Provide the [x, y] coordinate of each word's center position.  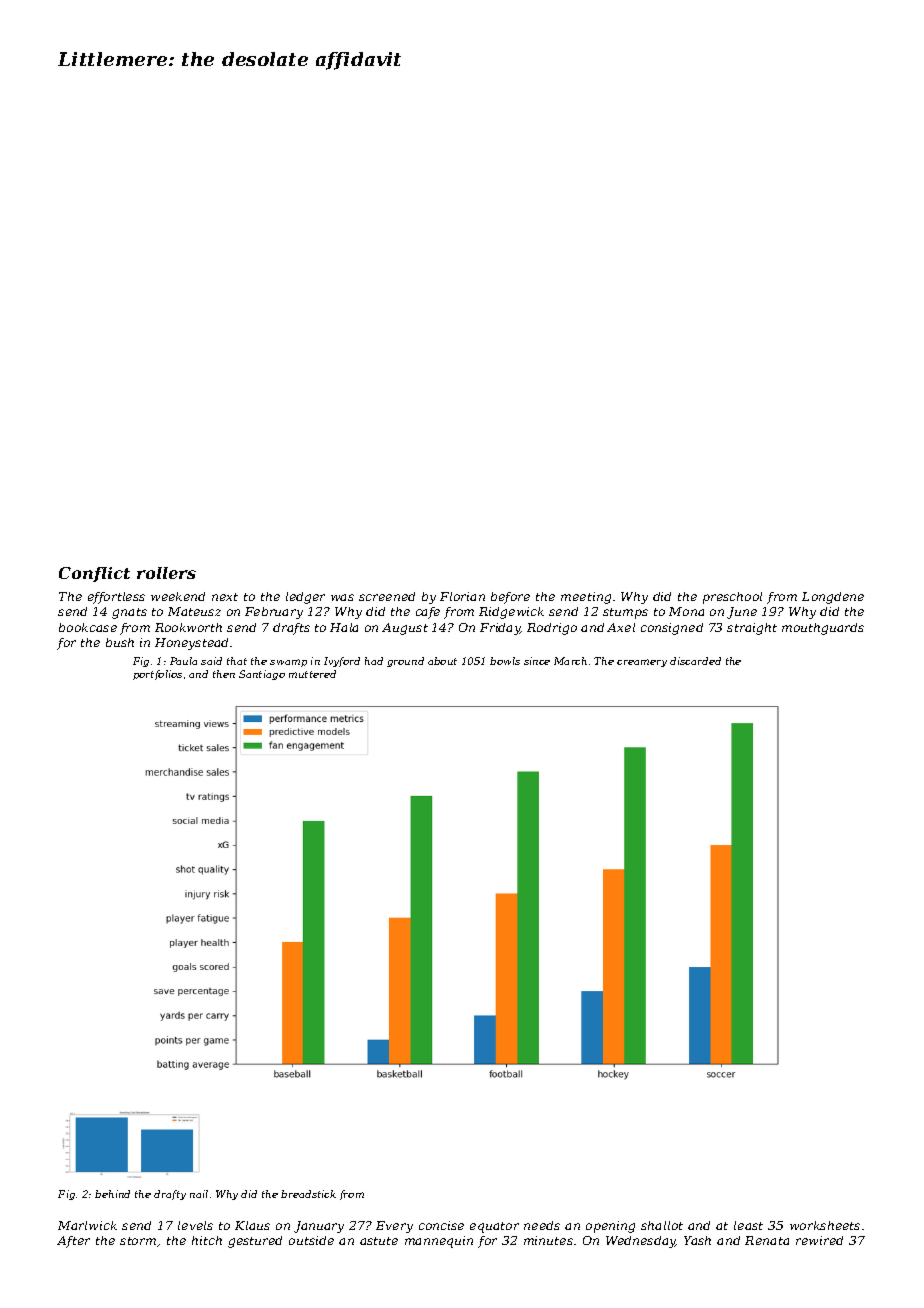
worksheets [825, 1225]
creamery [642, 663]
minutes [548, 1240]
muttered [312, 674]
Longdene [833, 598]
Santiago [262, 675]
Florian [462, 596]
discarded [695, 661]
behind [112, 1194]
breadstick [308, 1194]
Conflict [94, 574]
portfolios [157, 675]
